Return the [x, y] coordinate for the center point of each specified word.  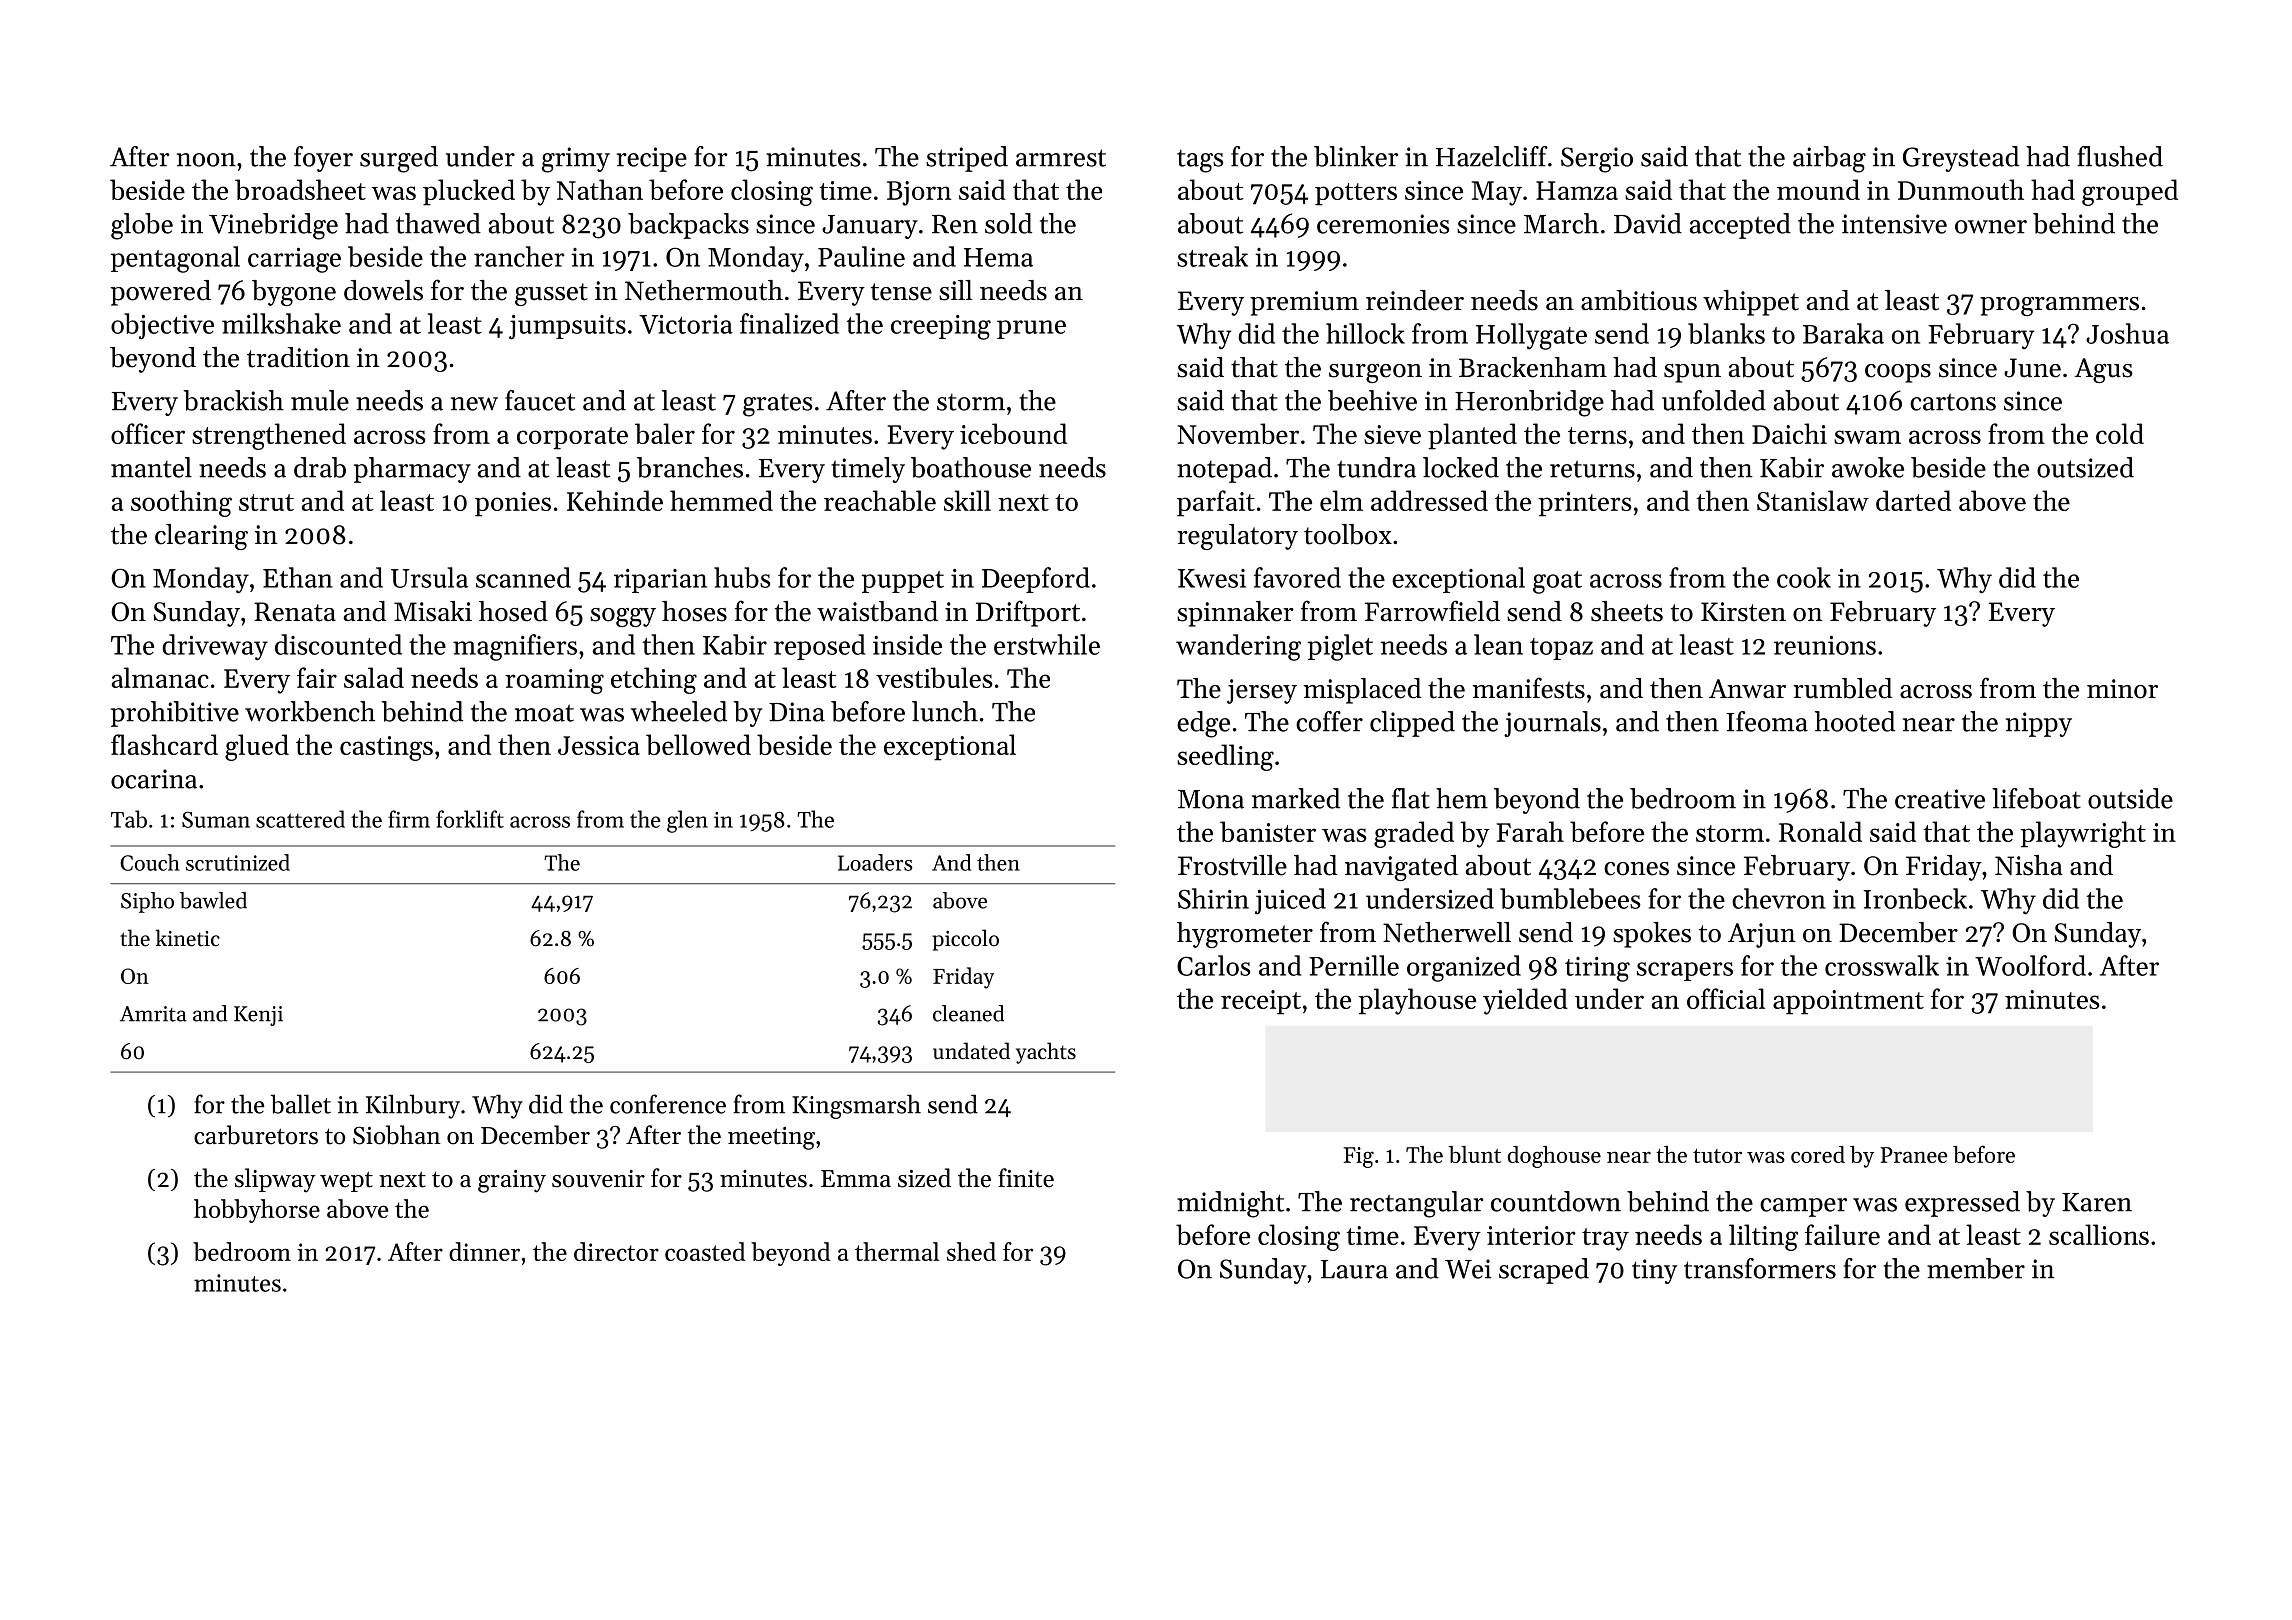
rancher [519, 256]
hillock [1365, 333]
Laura [1354, 1269]
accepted [1740, 226]
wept [346, 1181]
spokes [1652, 935]
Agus [2103, 370]
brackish [234, 400]
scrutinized [238, 862]
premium [1304, 303]
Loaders [875, 862]
